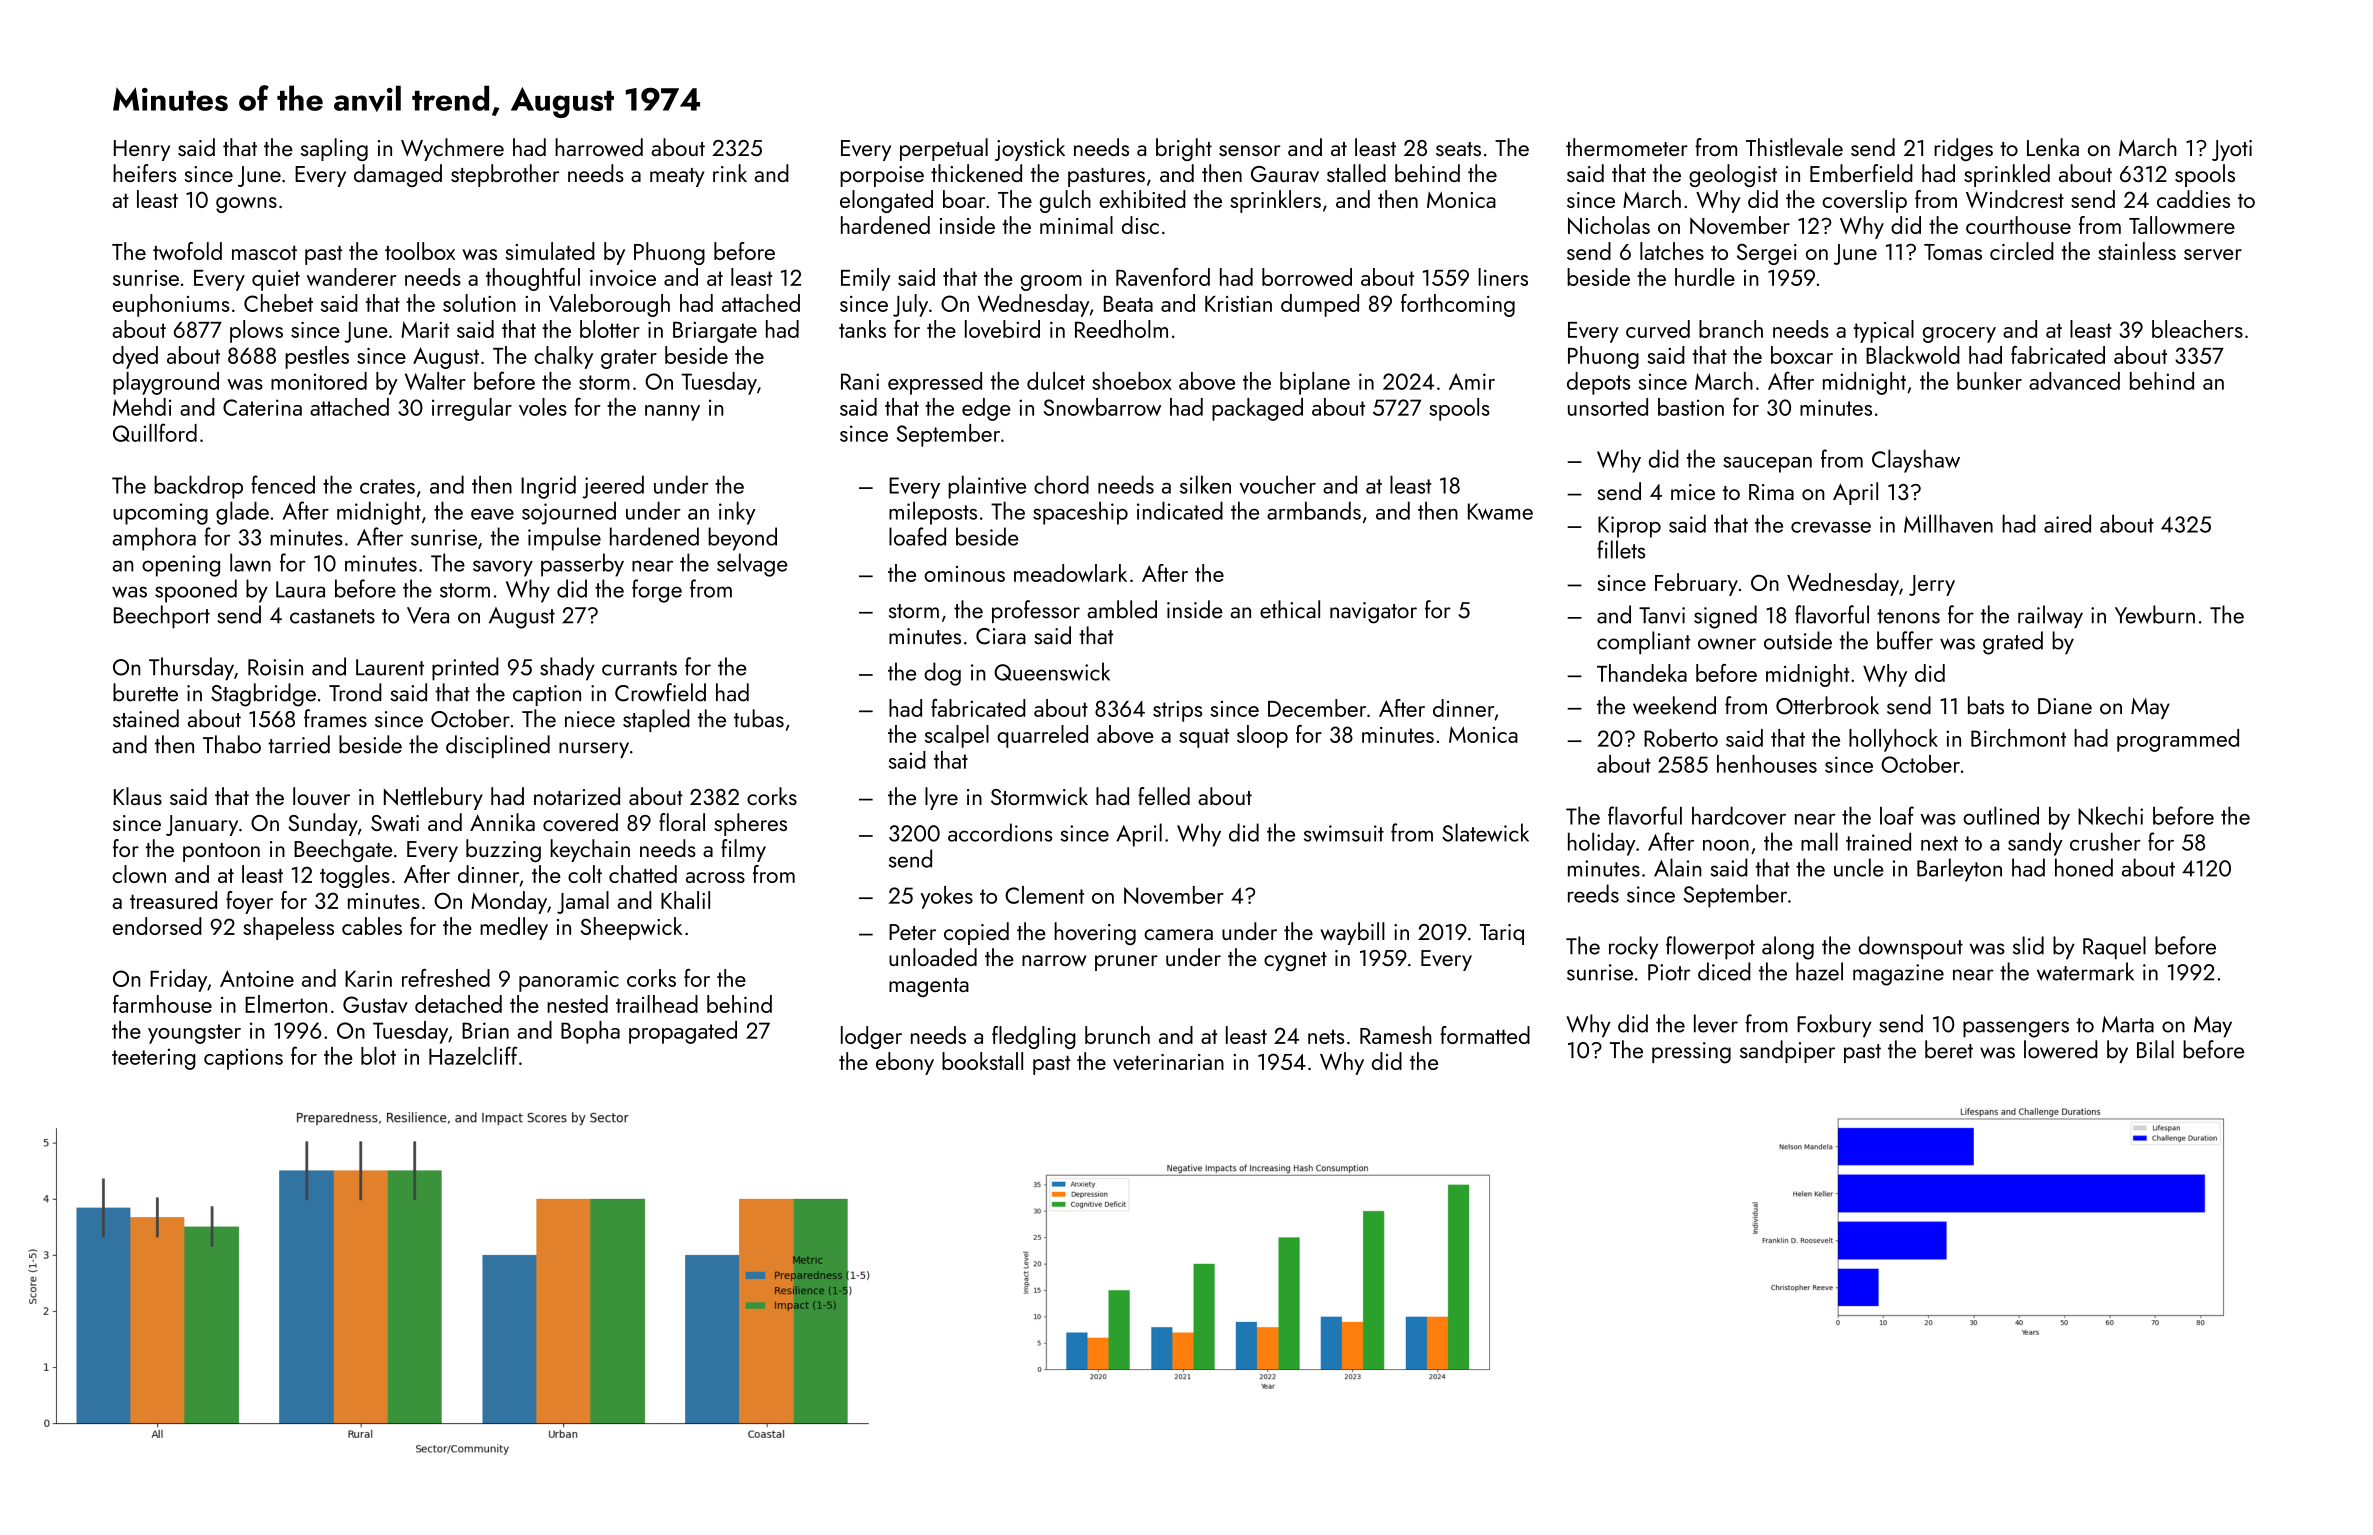 The width and height of the screenshot is (2373, 1535). Describe the element at coordinates (548, 487) in the screenshot. I see `Ingrid` at that location.
